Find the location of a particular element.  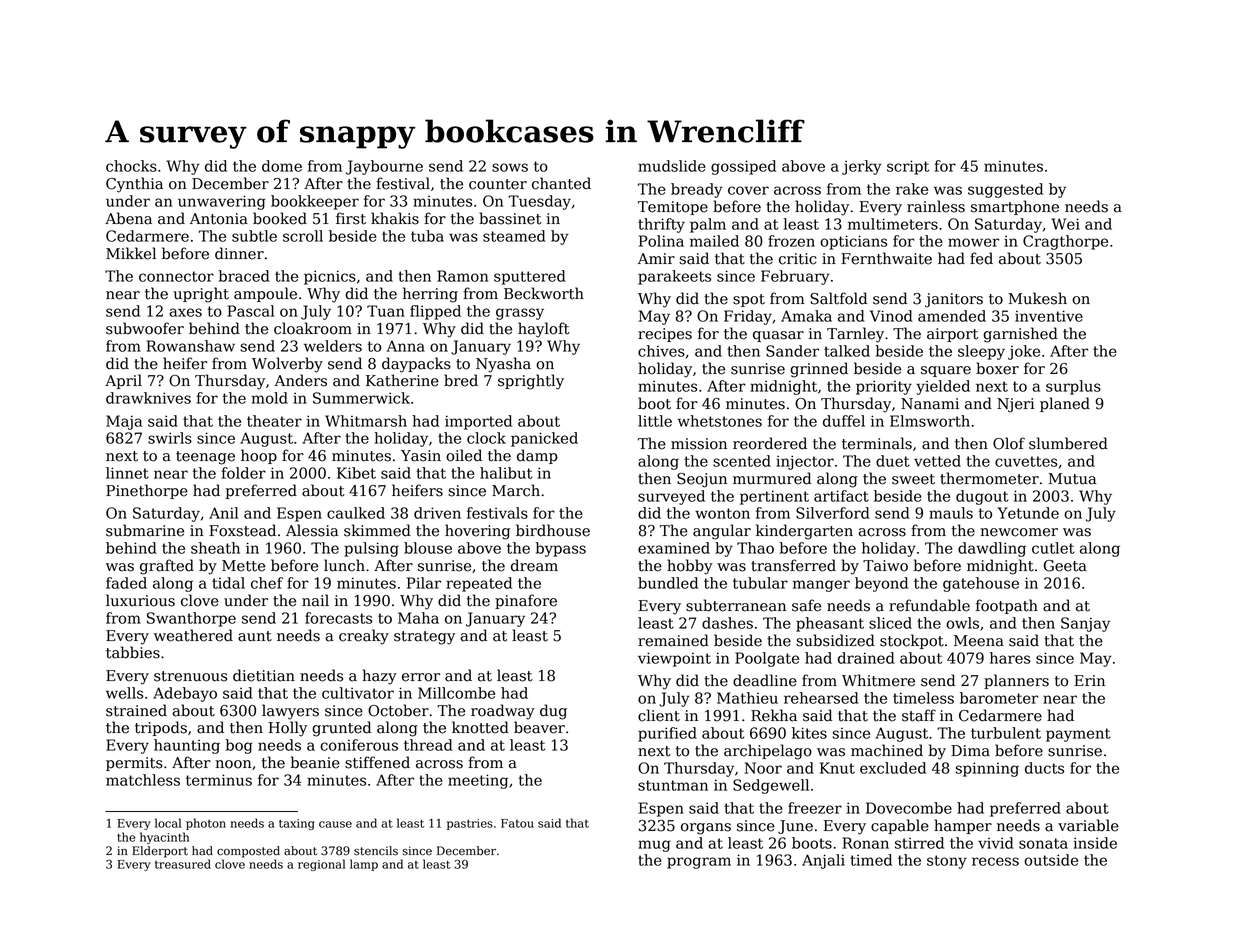

footpath is located at coordinates (1007, 606).
